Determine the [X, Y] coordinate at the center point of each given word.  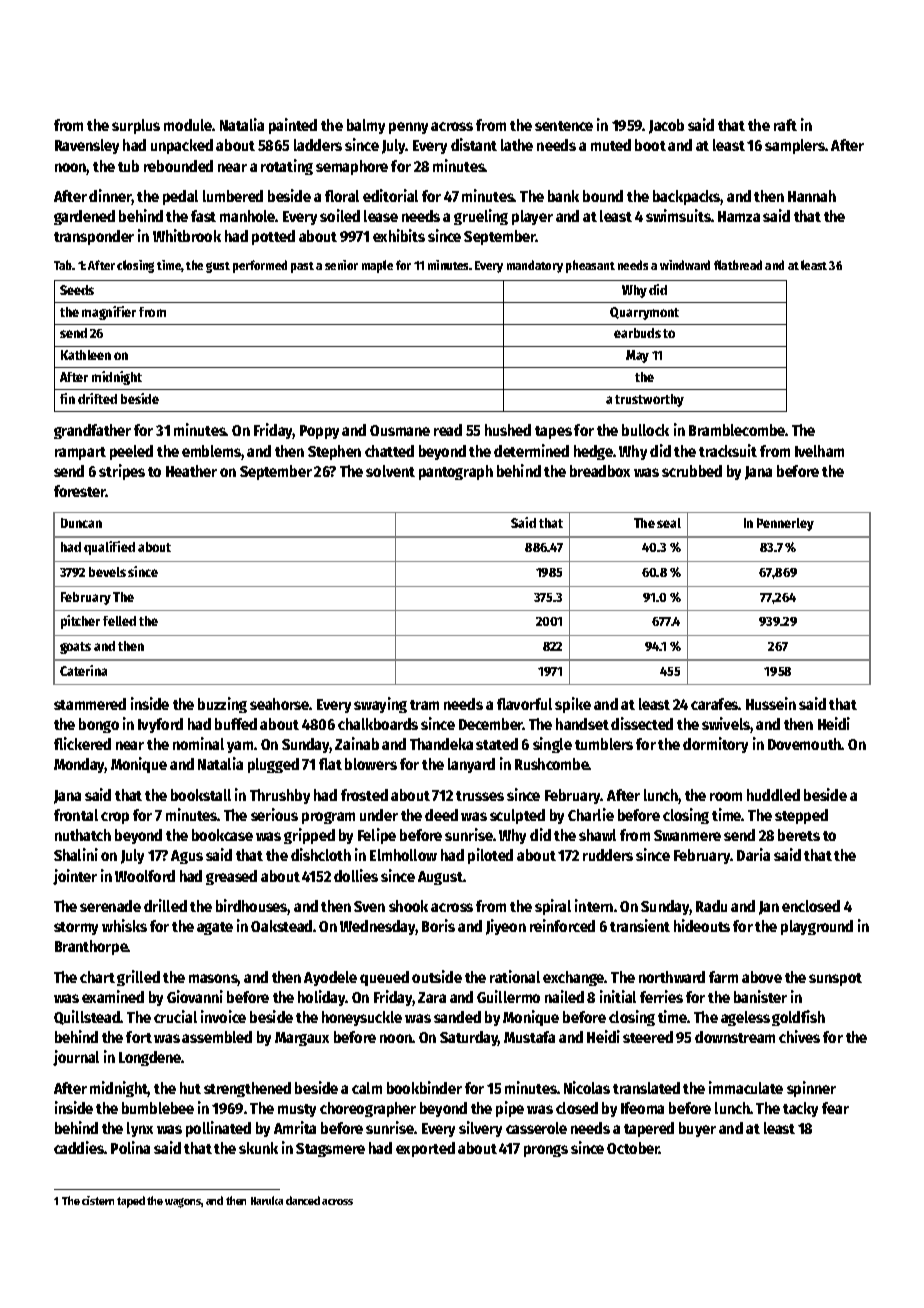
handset [582, 724]
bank [563, 196]
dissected [642, 723]
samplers [795, 146]
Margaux [302, 1039]
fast [203, 216]
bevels [107, 572]
